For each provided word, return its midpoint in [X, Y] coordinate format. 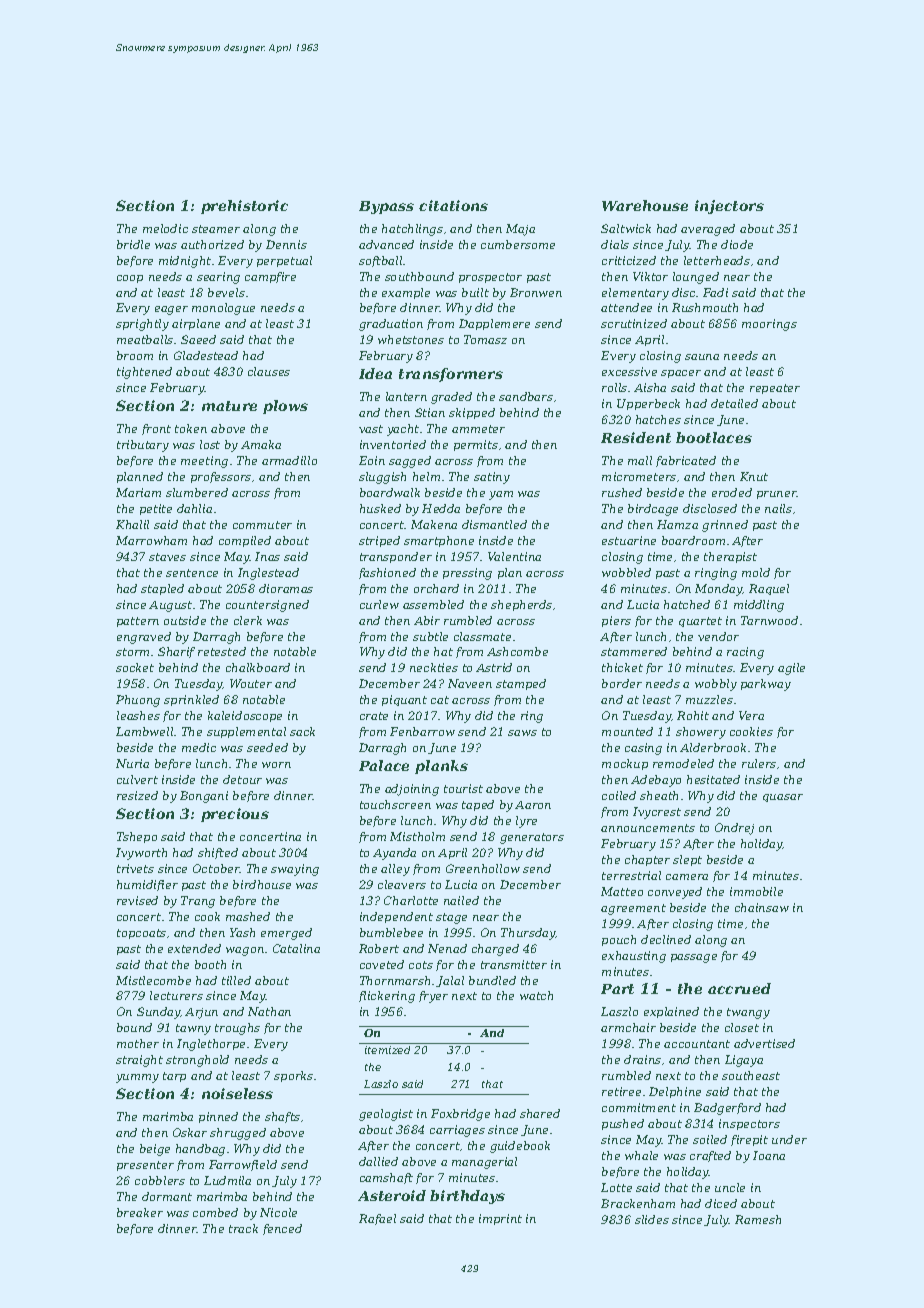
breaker [140, 1212]
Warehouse [645, 205]
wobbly [716, 685]
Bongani [204, 797]
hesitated [713, 779]
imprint [500, 1219]
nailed [461, 900]
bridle [133, 244]
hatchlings [412, 230]
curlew [379, 604]
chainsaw [762, 907]
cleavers [402, 884]
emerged [286, 934]
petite [156, 509]
